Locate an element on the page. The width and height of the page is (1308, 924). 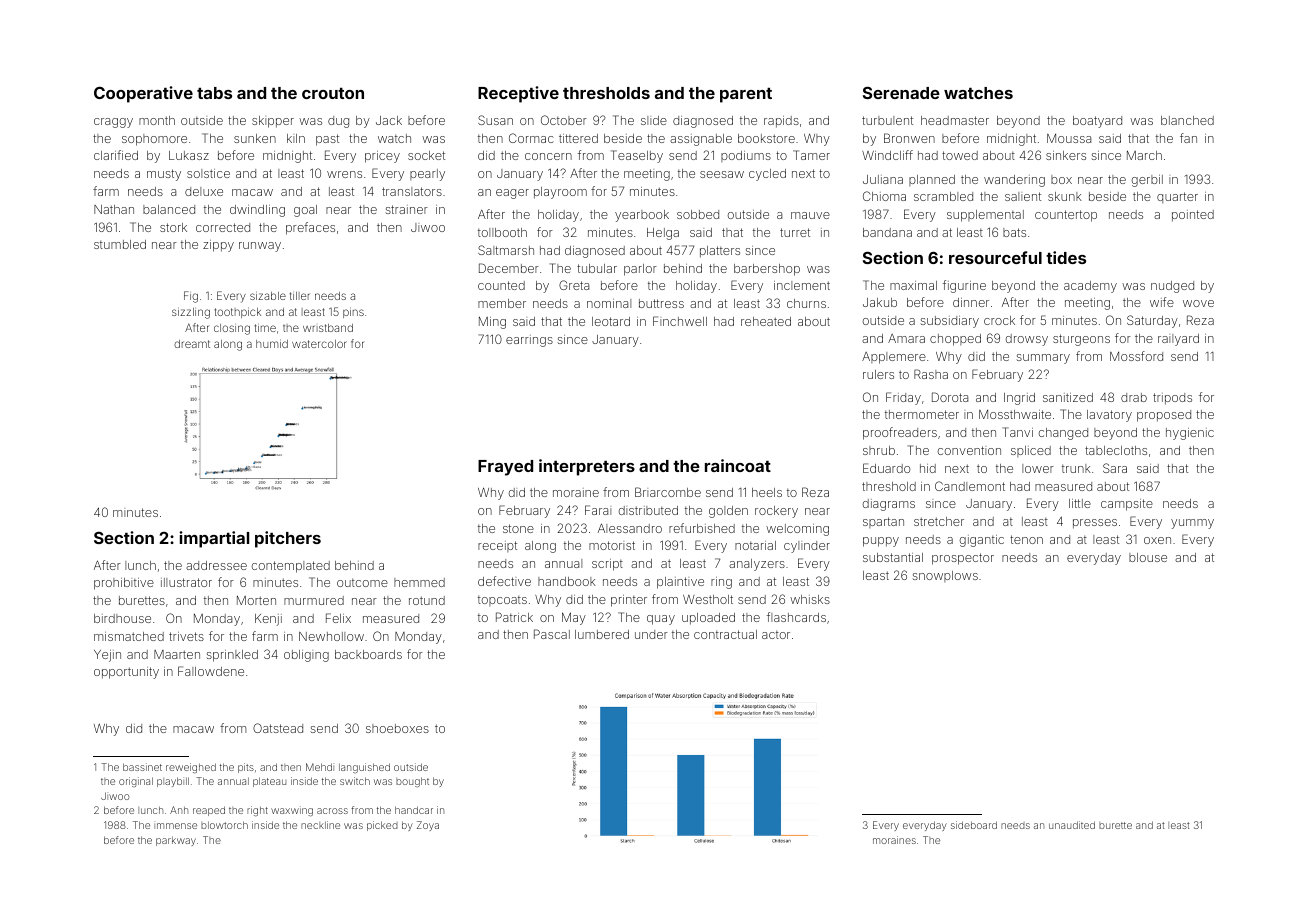
blouse is located at coordinates (1148, 557).
